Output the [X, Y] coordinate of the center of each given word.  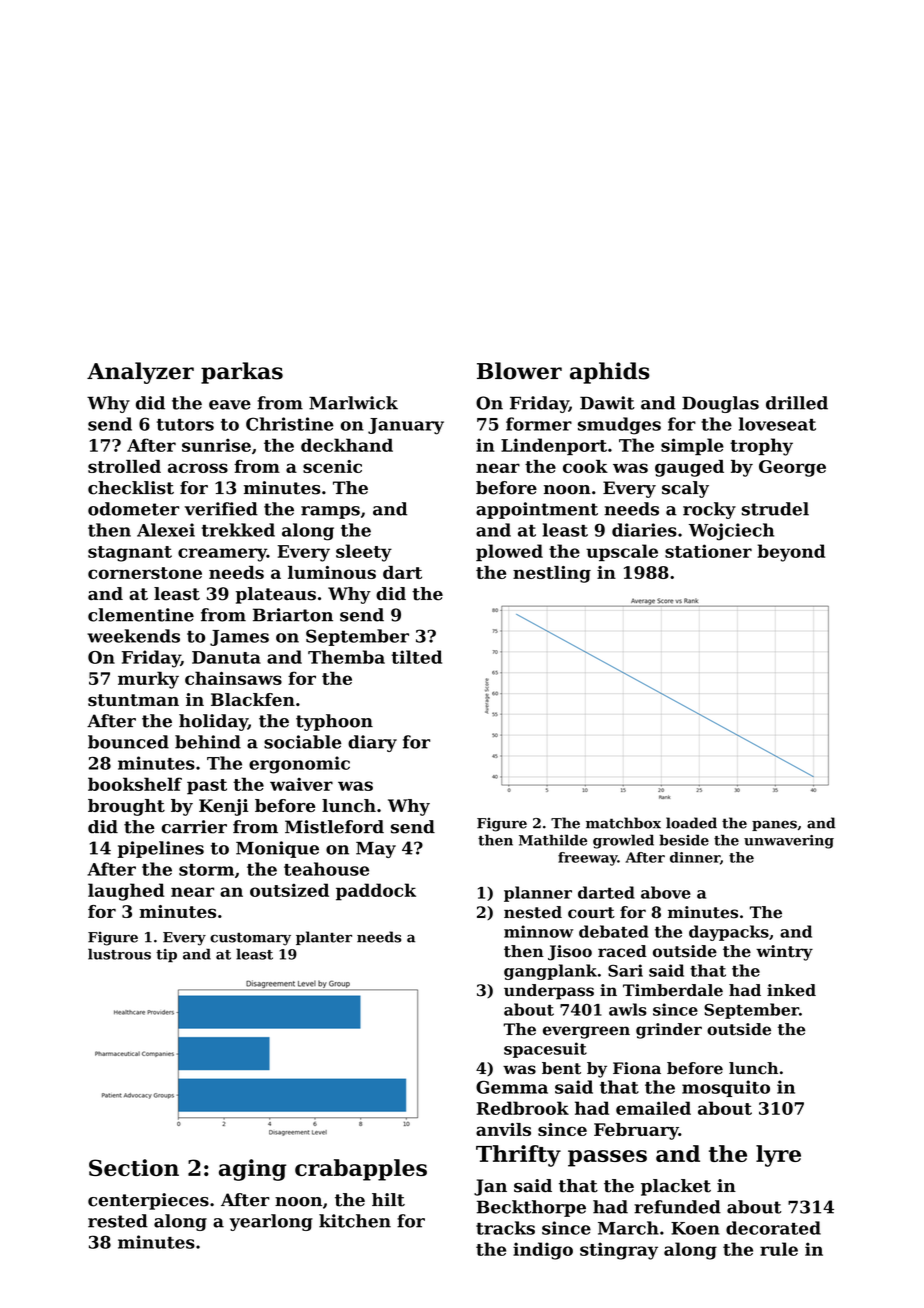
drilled [797, 403]
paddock [376, 892]
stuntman [133, 700]
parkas [242, 373]
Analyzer [140, 373]
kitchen [355, 1221]
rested [118, 1221]
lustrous [119, 954]
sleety [364, 553]
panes [774, 825]
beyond [791, 553]
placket [676, 1187]
